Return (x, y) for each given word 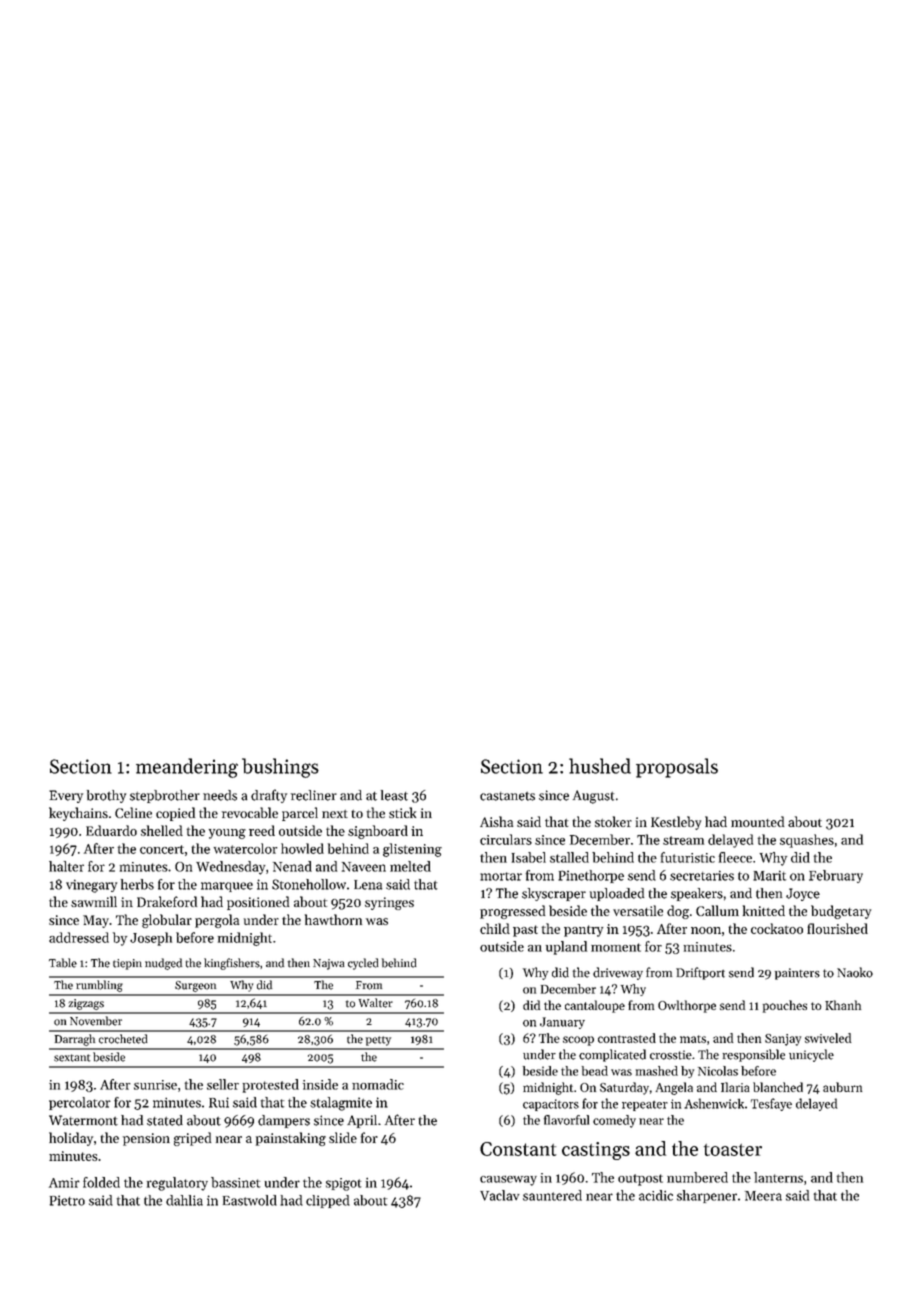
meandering (187, 768)
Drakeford (167, 901)
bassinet (236, 1182)
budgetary (841, 912)
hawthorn (333, 919)
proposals (677, 768)
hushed (600, 766)
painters (797, 974)
